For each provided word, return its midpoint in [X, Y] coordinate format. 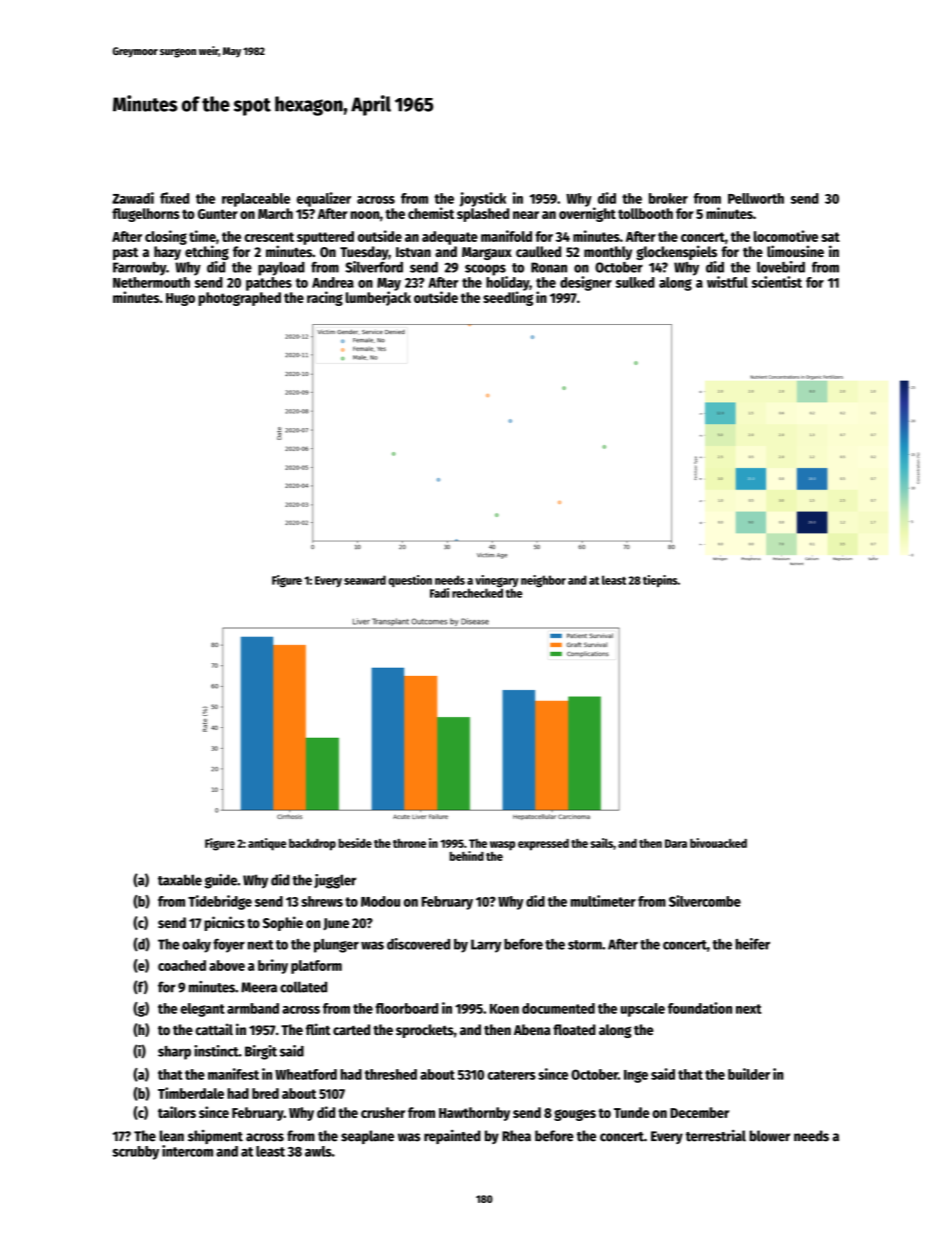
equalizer [324, 199]
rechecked [477, 593]
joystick [483, 199]
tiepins [660, 581]
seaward [365, 580]
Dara [676, 843]
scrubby [135, 1153]
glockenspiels [676, 252]
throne [409, 843]
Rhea [516, 1136]
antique [267, 844]
